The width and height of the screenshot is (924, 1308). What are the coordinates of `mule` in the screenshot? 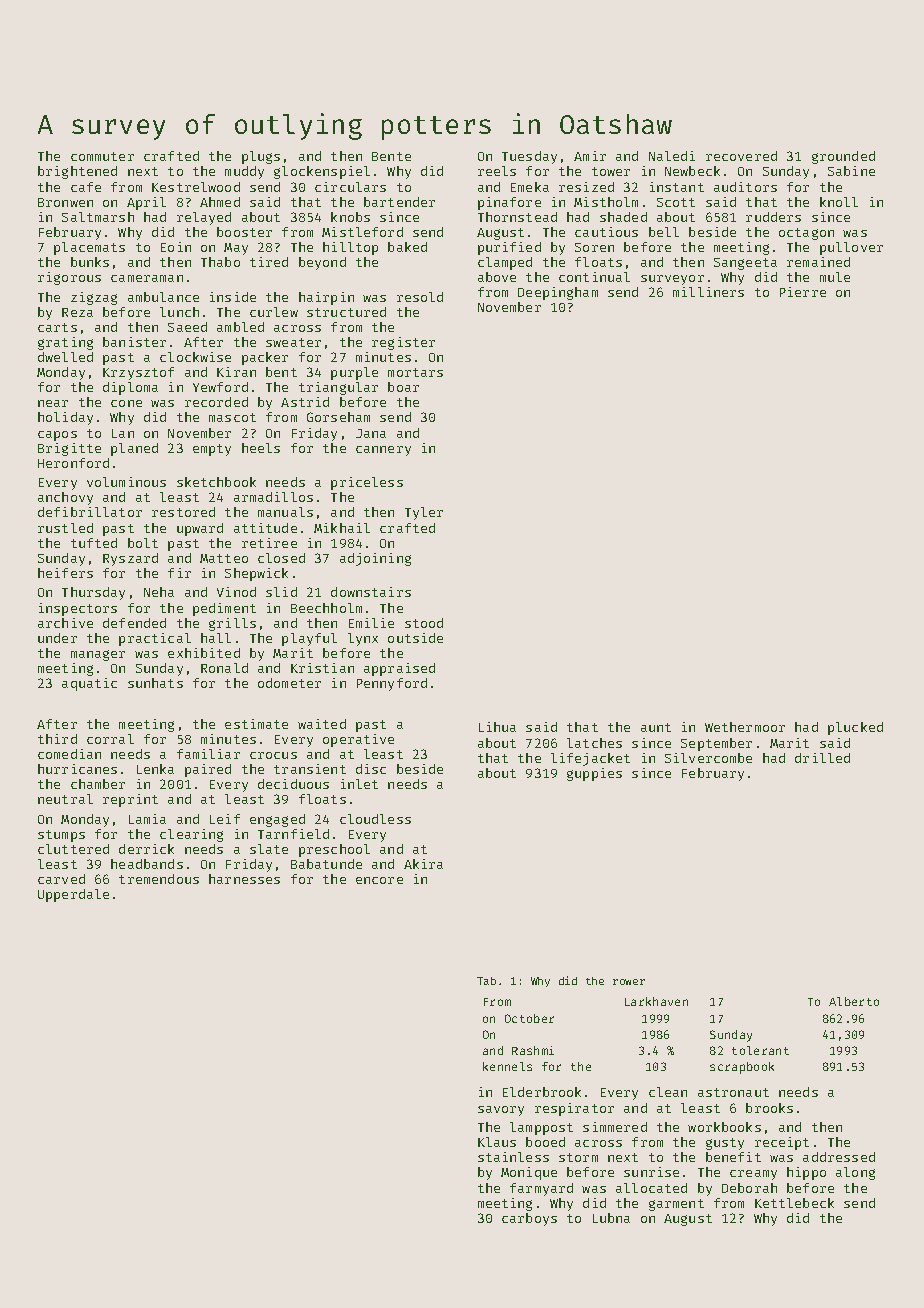 It's located at (835, 277).
